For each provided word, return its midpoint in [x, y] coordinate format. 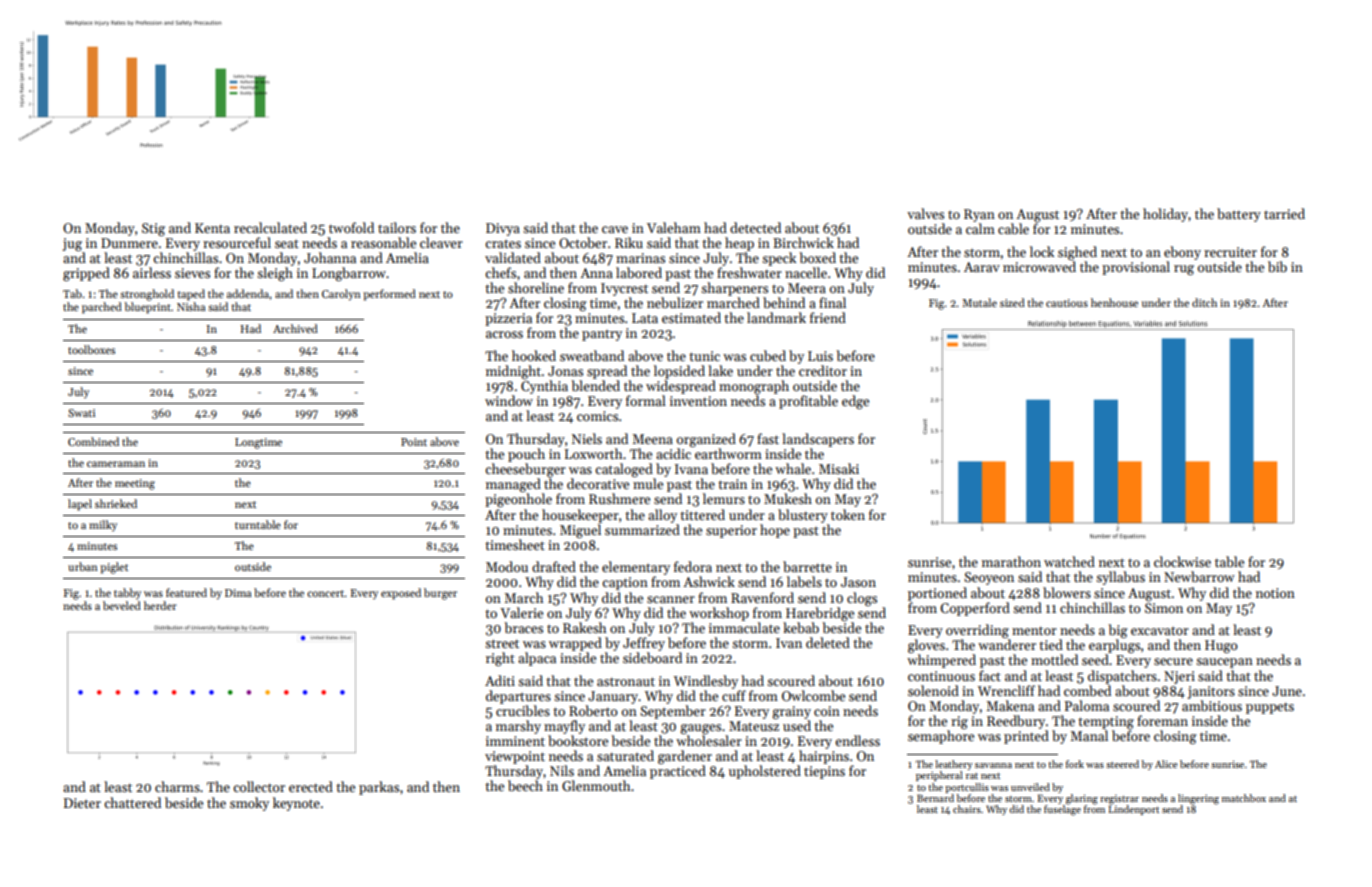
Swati [81, 413]
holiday [1165, 215]
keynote [296, 804]
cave [615, 229]
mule [648, 483]
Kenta [212, 228]
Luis [820, 356]
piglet [114, 568]
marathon [1011, 561]
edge [855, 402]
